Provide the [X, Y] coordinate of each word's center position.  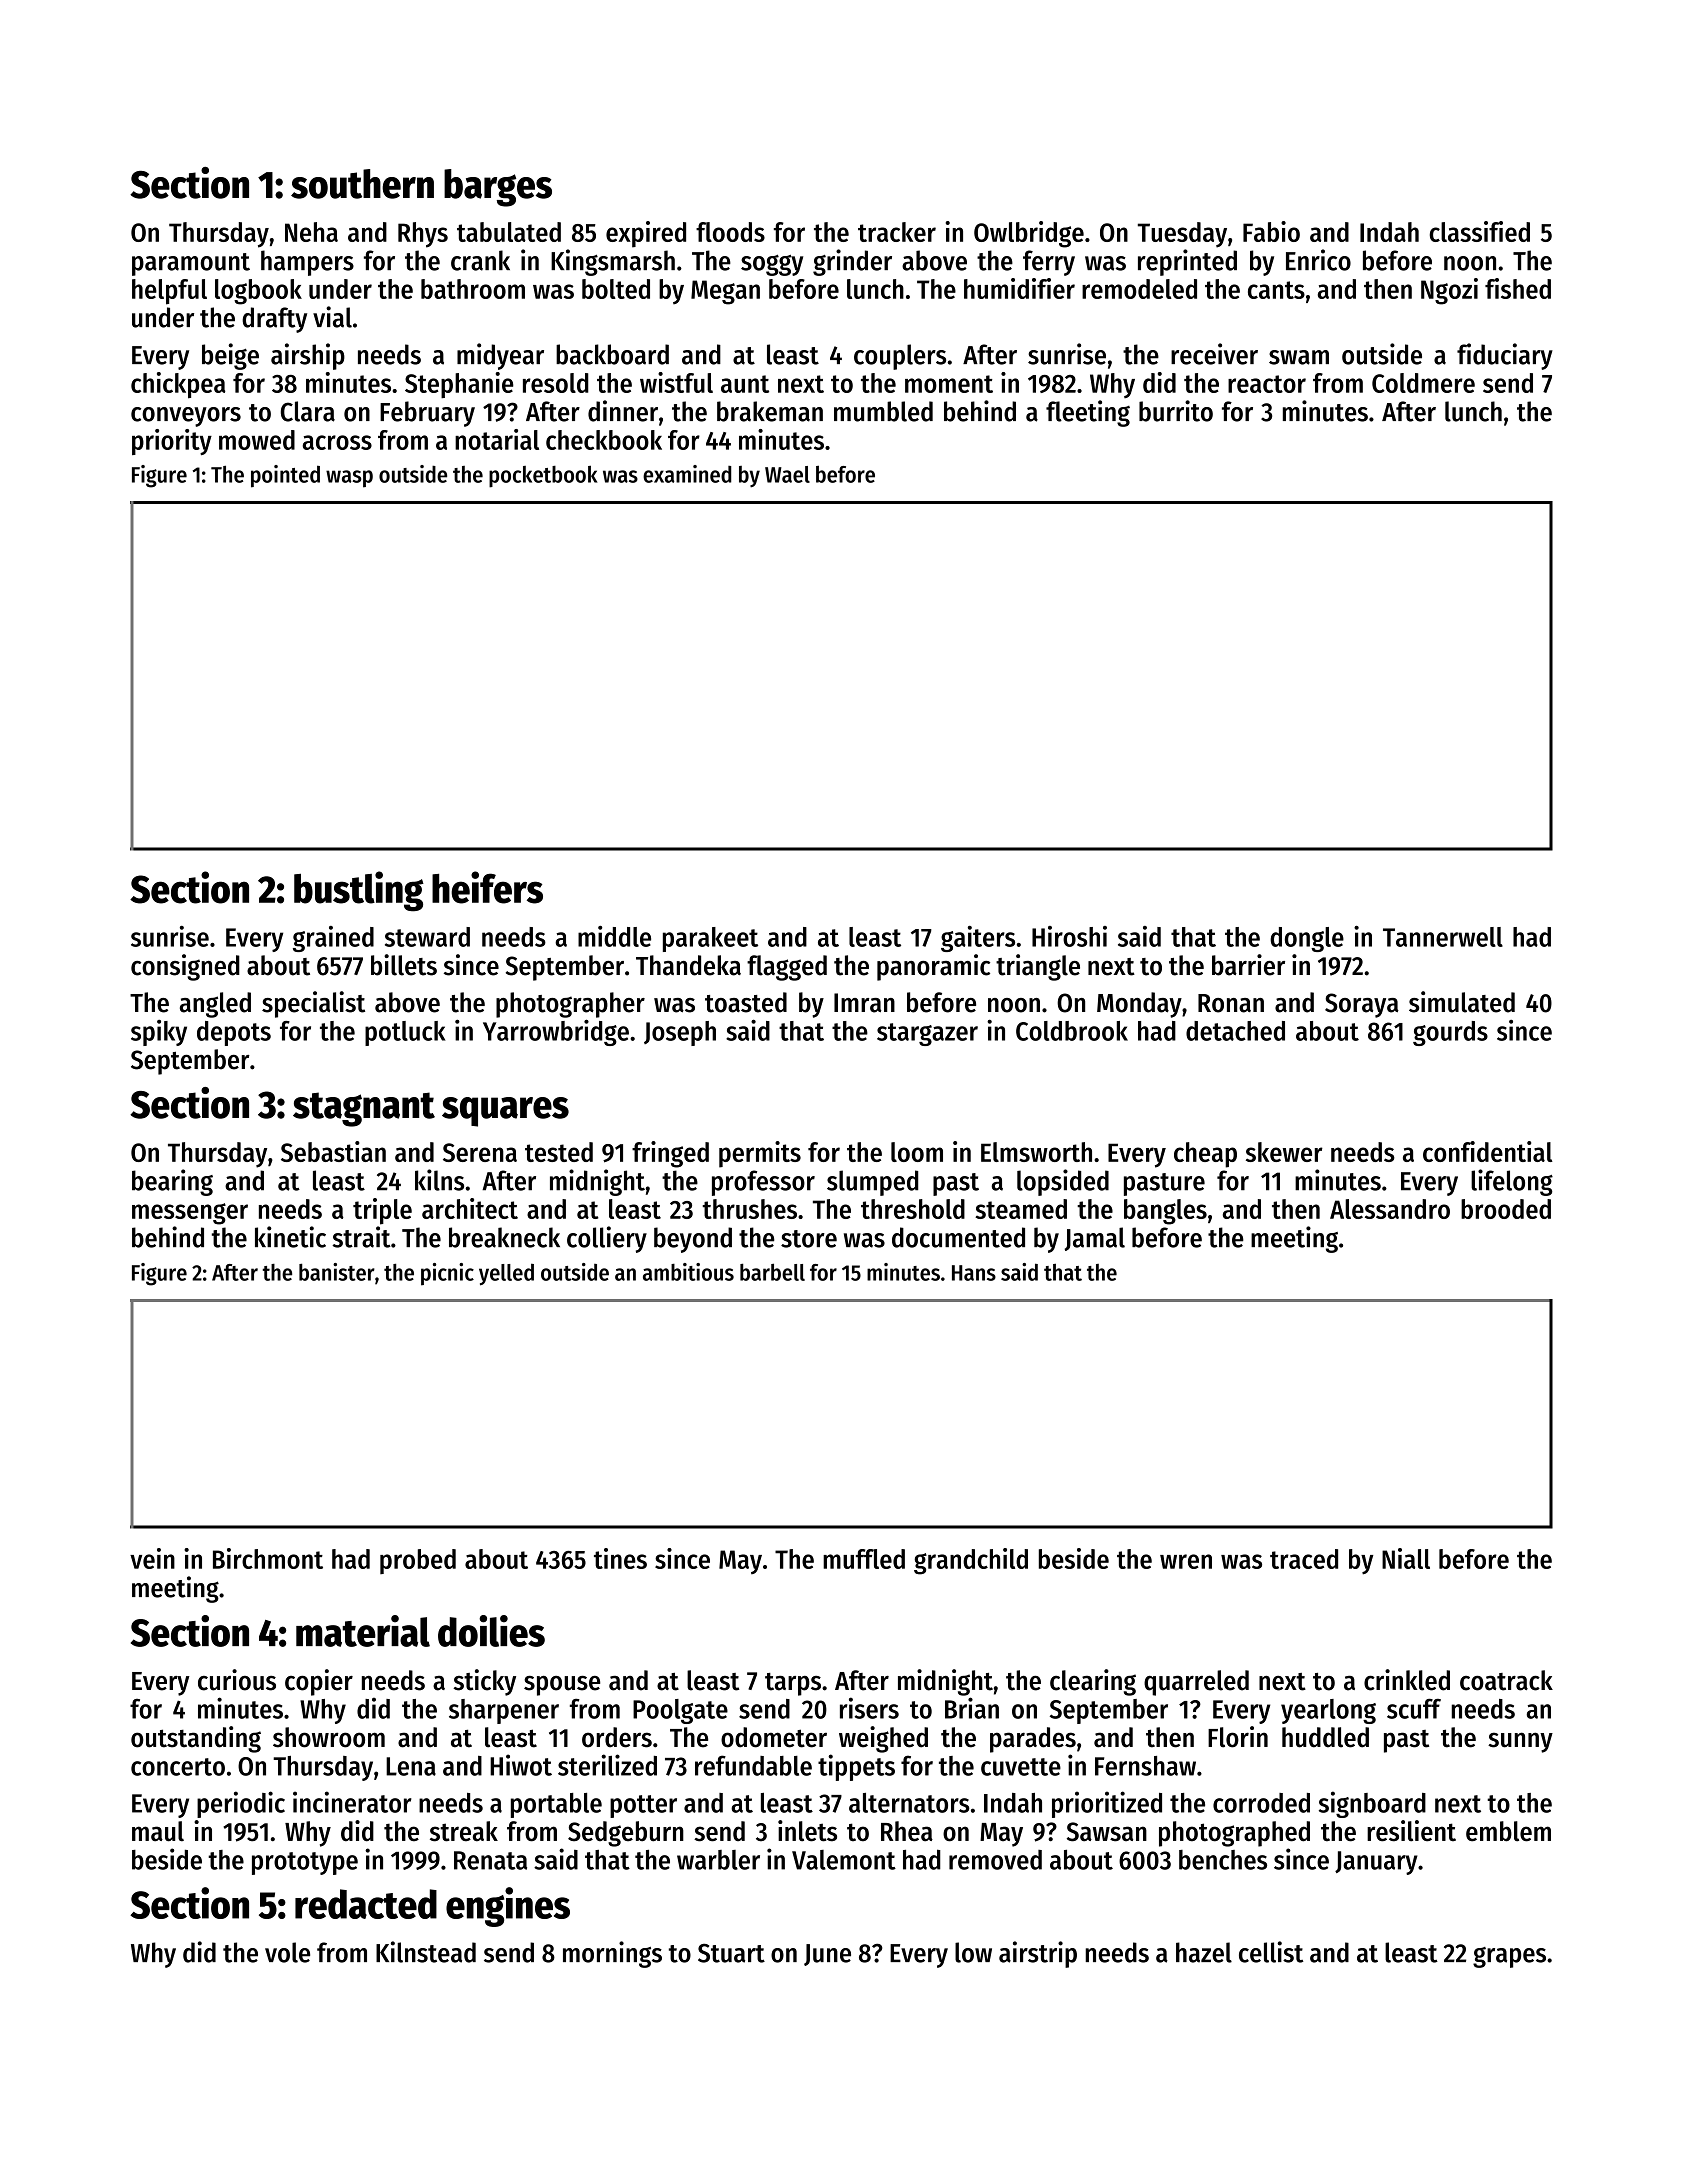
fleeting [1088, 413]
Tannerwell [1443, 937]
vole [287, 1952]
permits [760, 1154]
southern [362, 184]
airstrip [1038, 1954]
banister [337, 1272]
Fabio [1271, 231]
